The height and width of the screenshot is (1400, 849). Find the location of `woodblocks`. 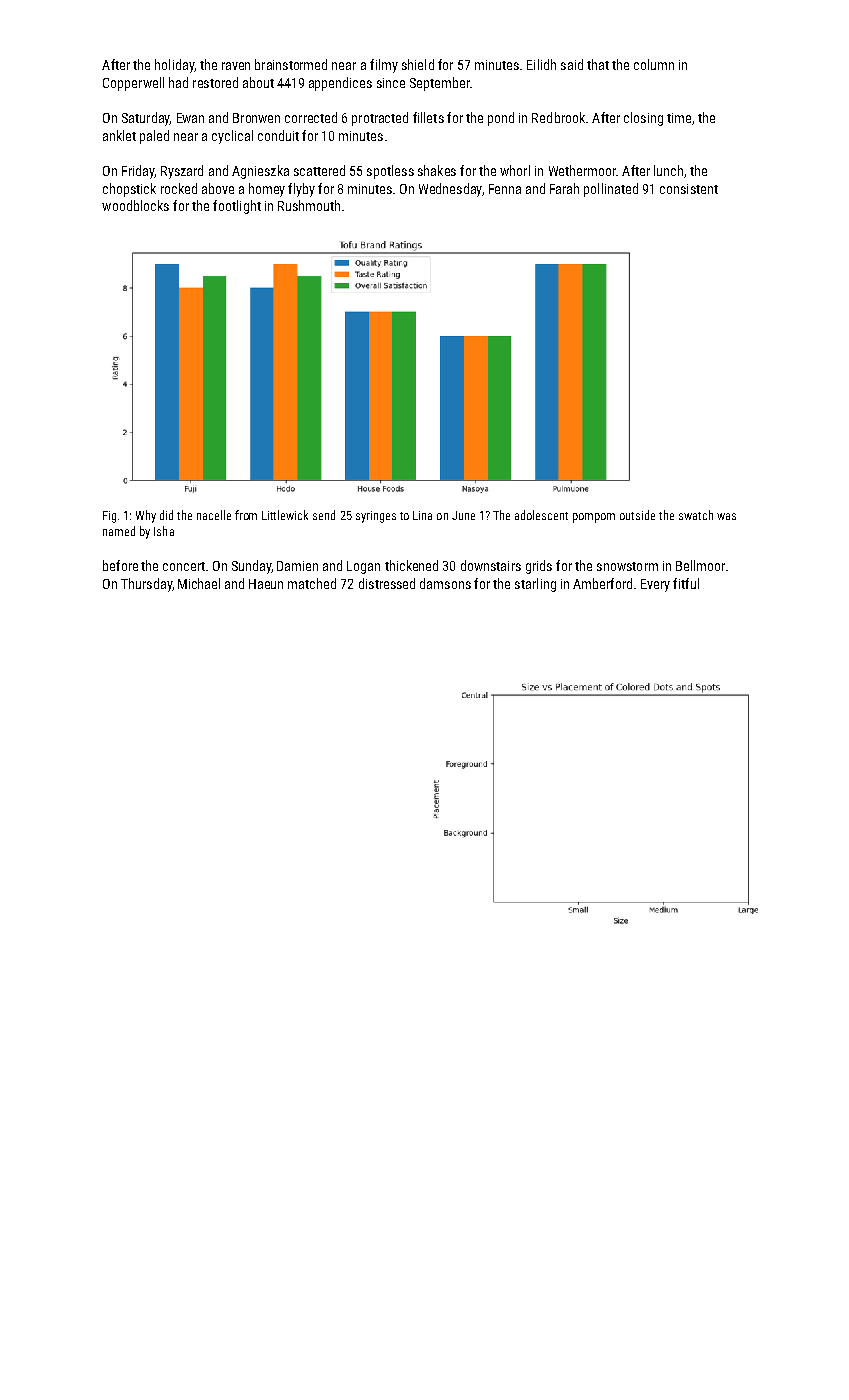

woodblocks is located at coordinates (135, 205).
